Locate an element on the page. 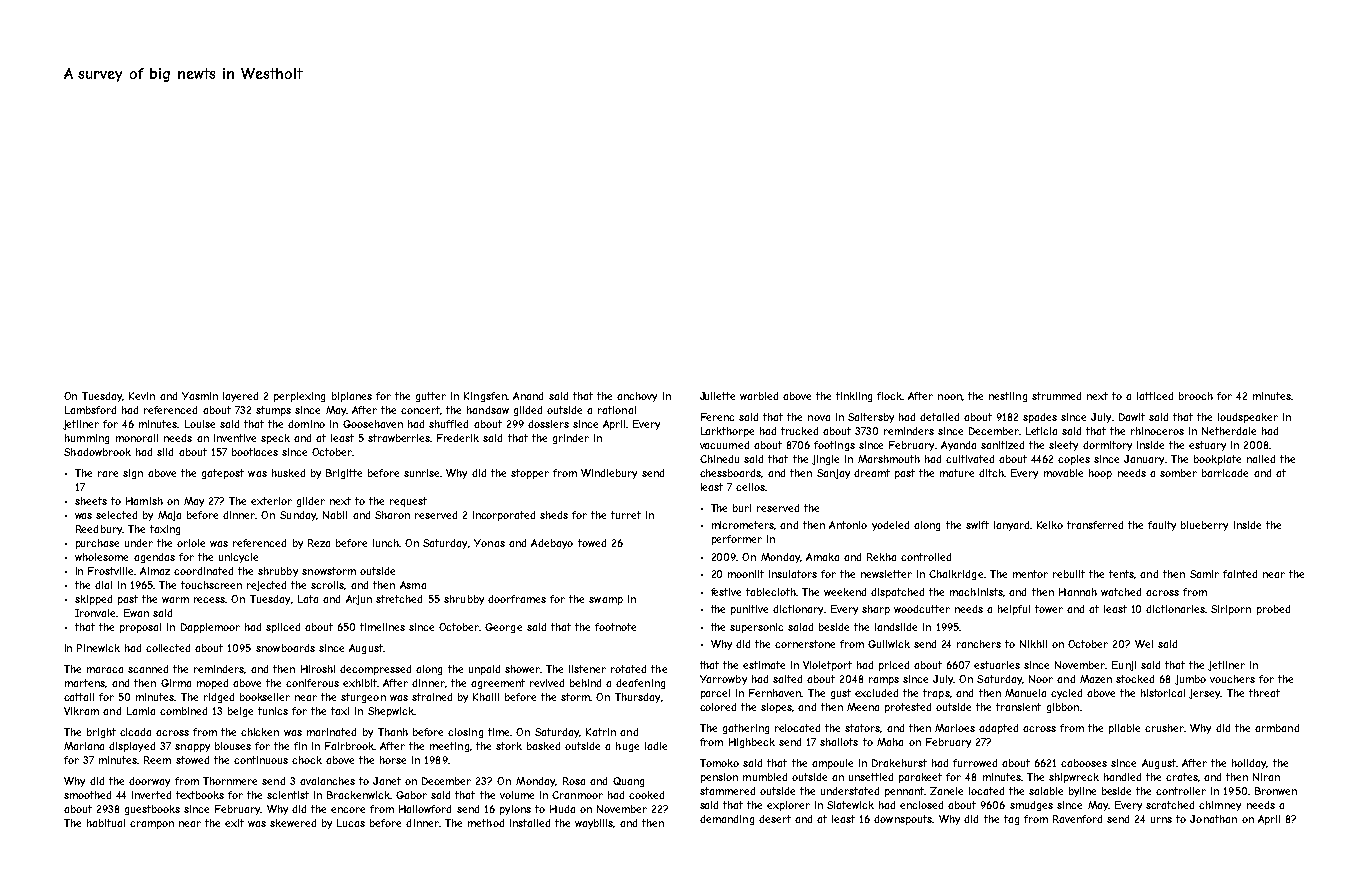  Gabor is located at coordinates (411, 795).
